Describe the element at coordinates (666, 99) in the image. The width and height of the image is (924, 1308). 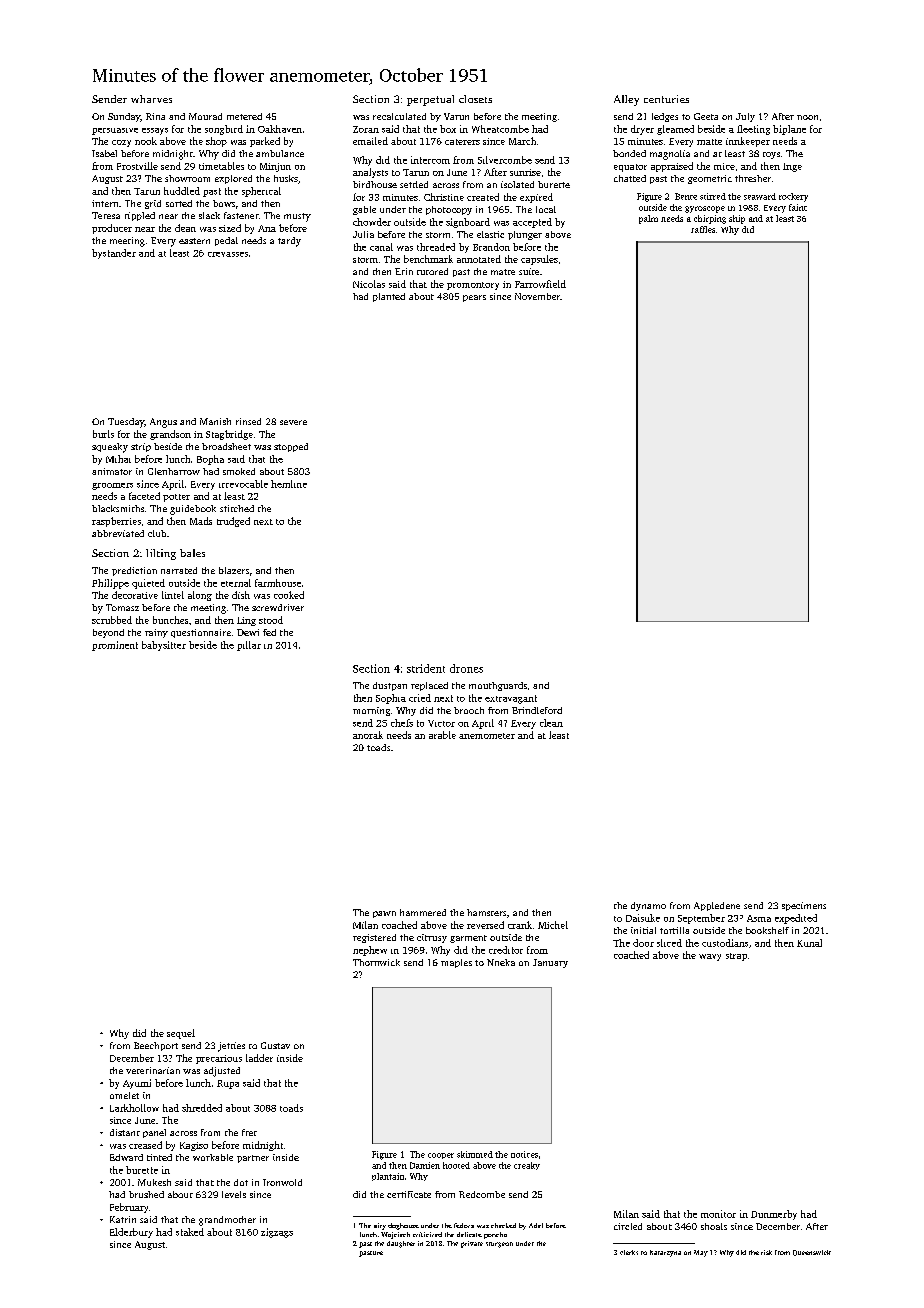
I see `centuries` at that location.
